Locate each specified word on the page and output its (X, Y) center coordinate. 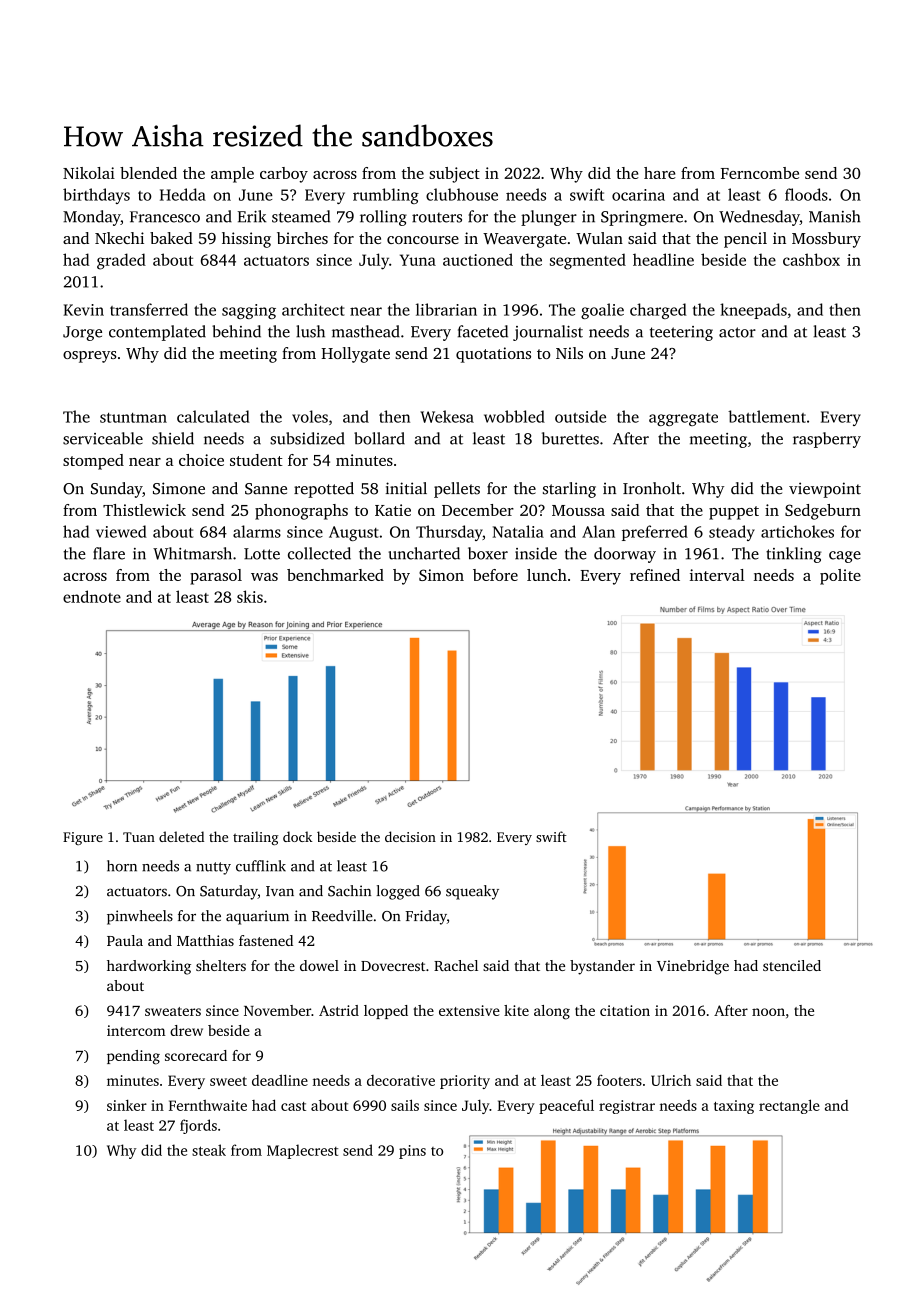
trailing (256, 838)
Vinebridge (693, 967)
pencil (745, 240)
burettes (570, 438)
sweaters (173, 1011)
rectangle (789, 1106)
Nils (569, 353)
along (552, 1012)
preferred (655, 533)
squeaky (472, 892)
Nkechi (119, 238)
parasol (216, 577)
